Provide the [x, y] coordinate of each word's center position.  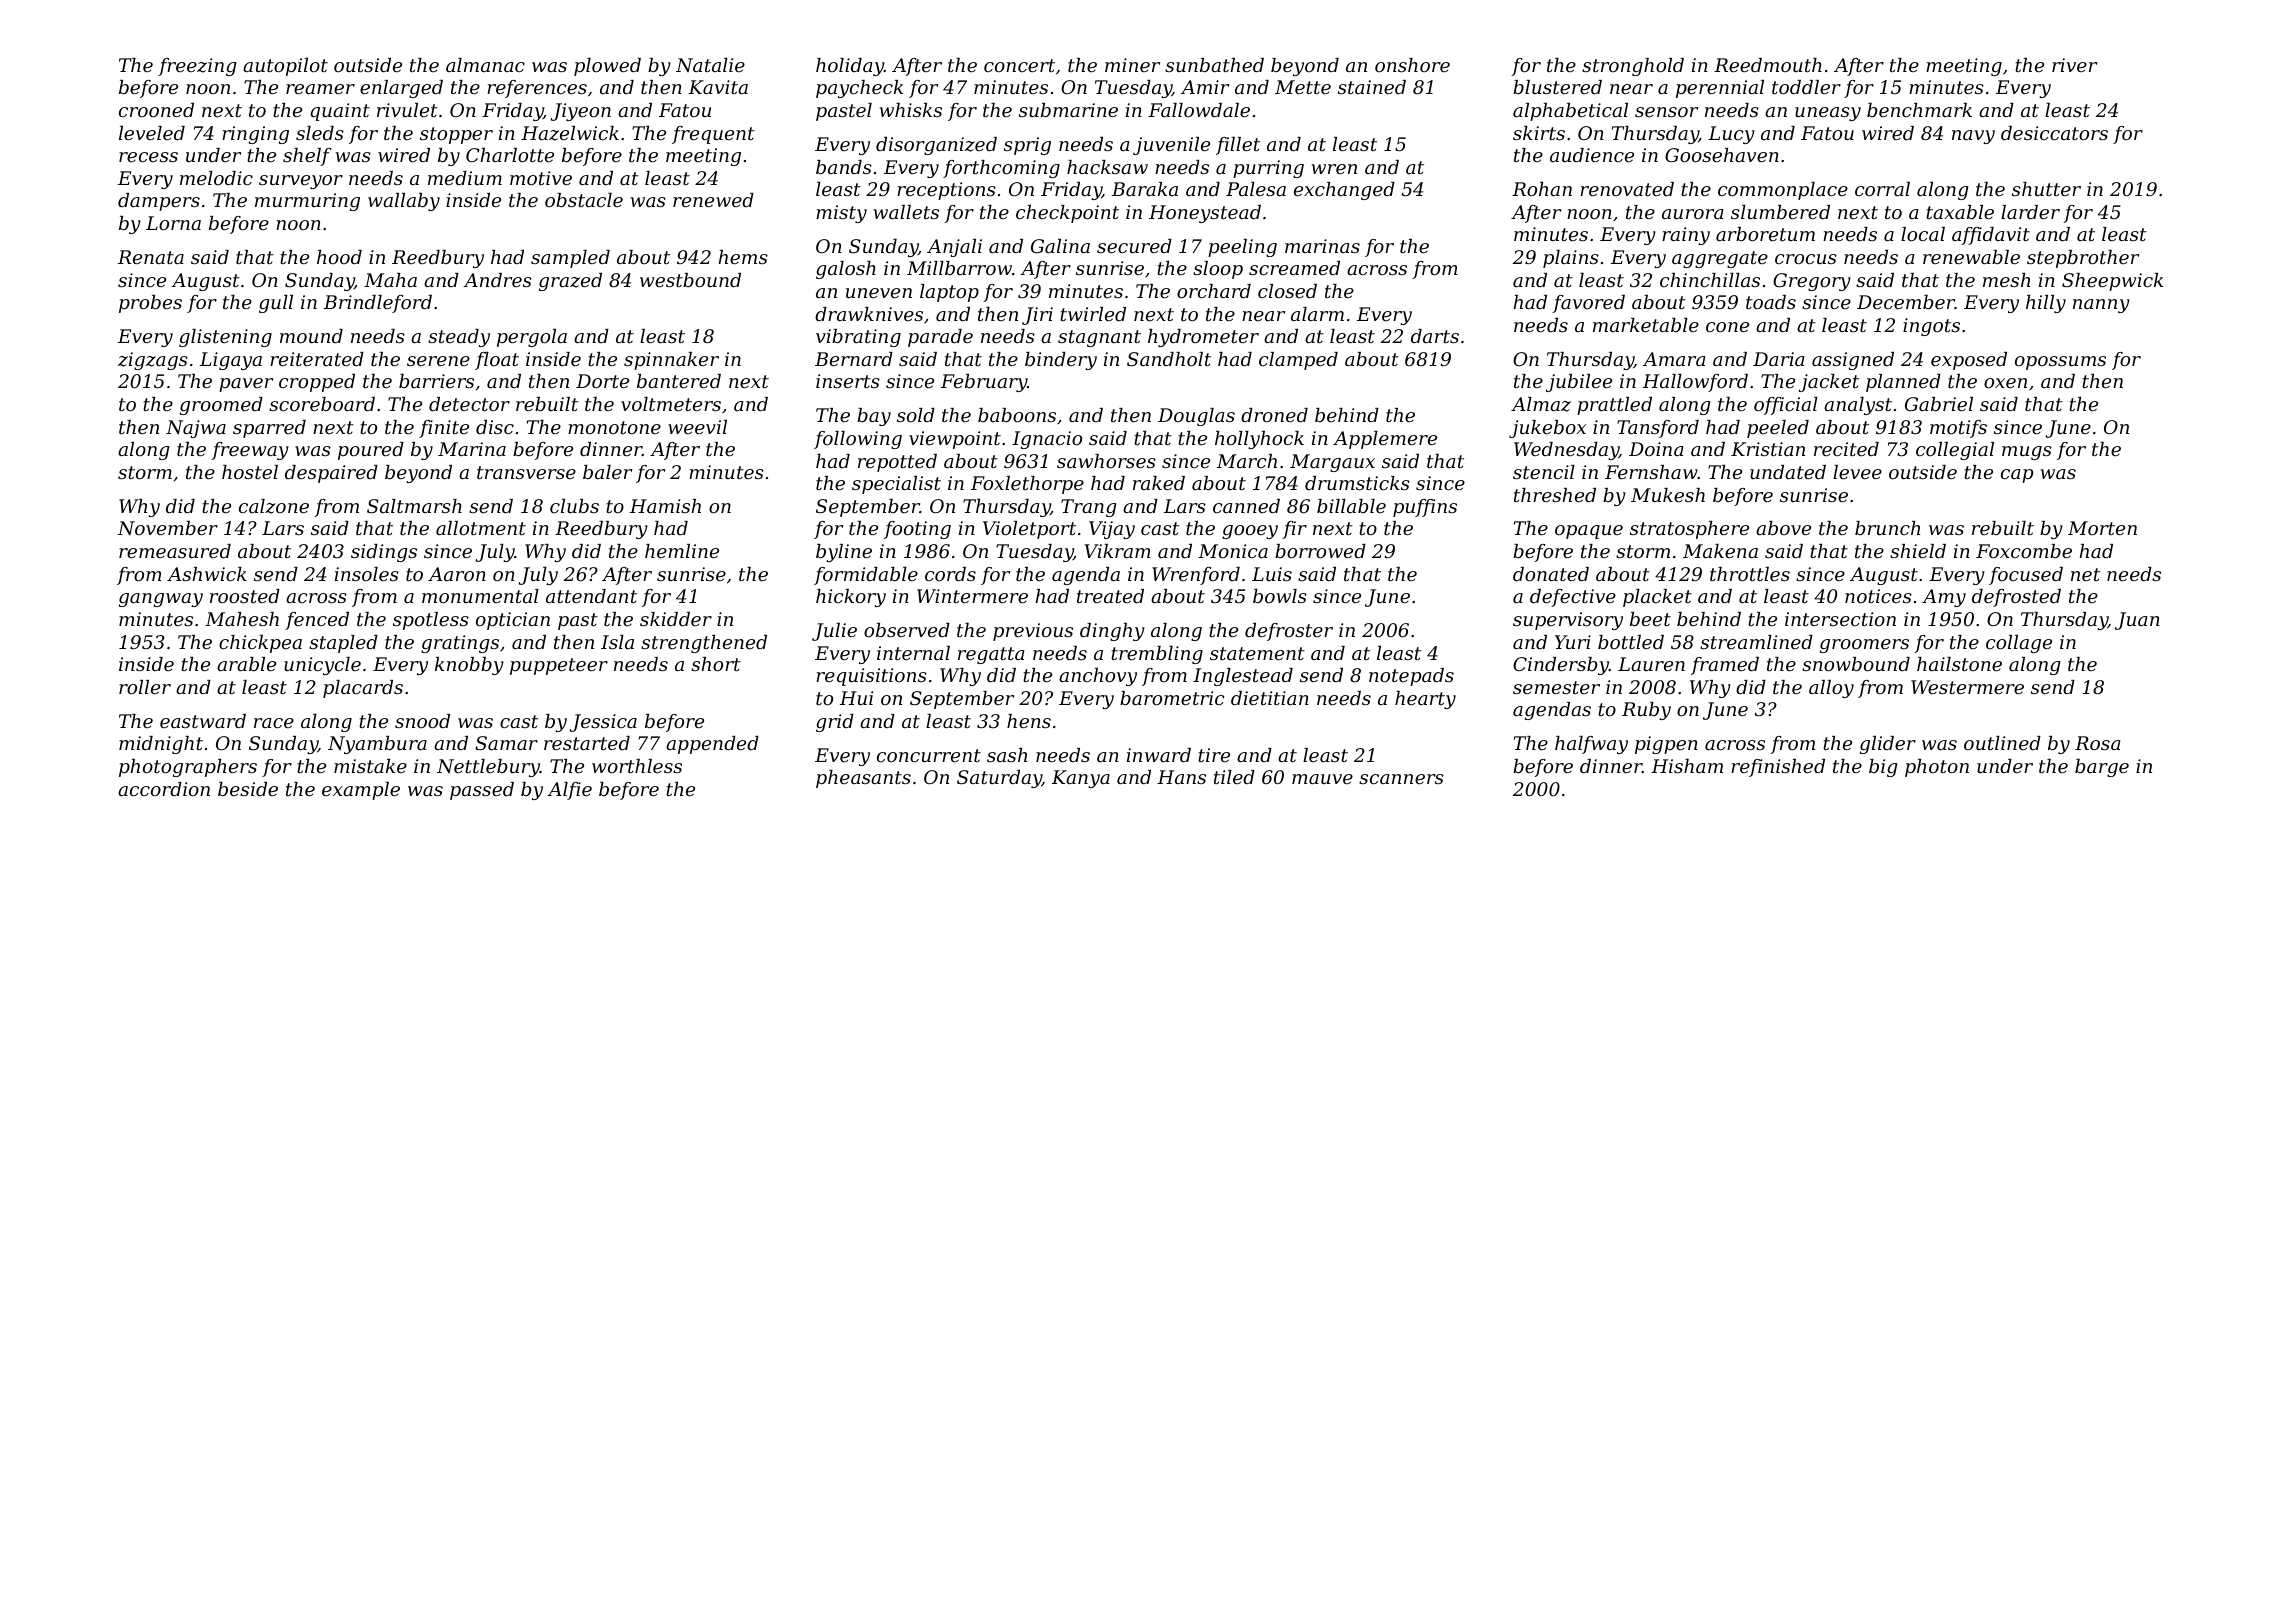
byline [844, 553]
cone [1727, 327]
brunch [1887, 528]
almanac [485, 65]
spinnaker [671, 361]
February [984, 383]
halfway [1591, 745]
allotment [481, 528]
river [2074, 65]
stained [1372, 87]
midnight [161, 745]
